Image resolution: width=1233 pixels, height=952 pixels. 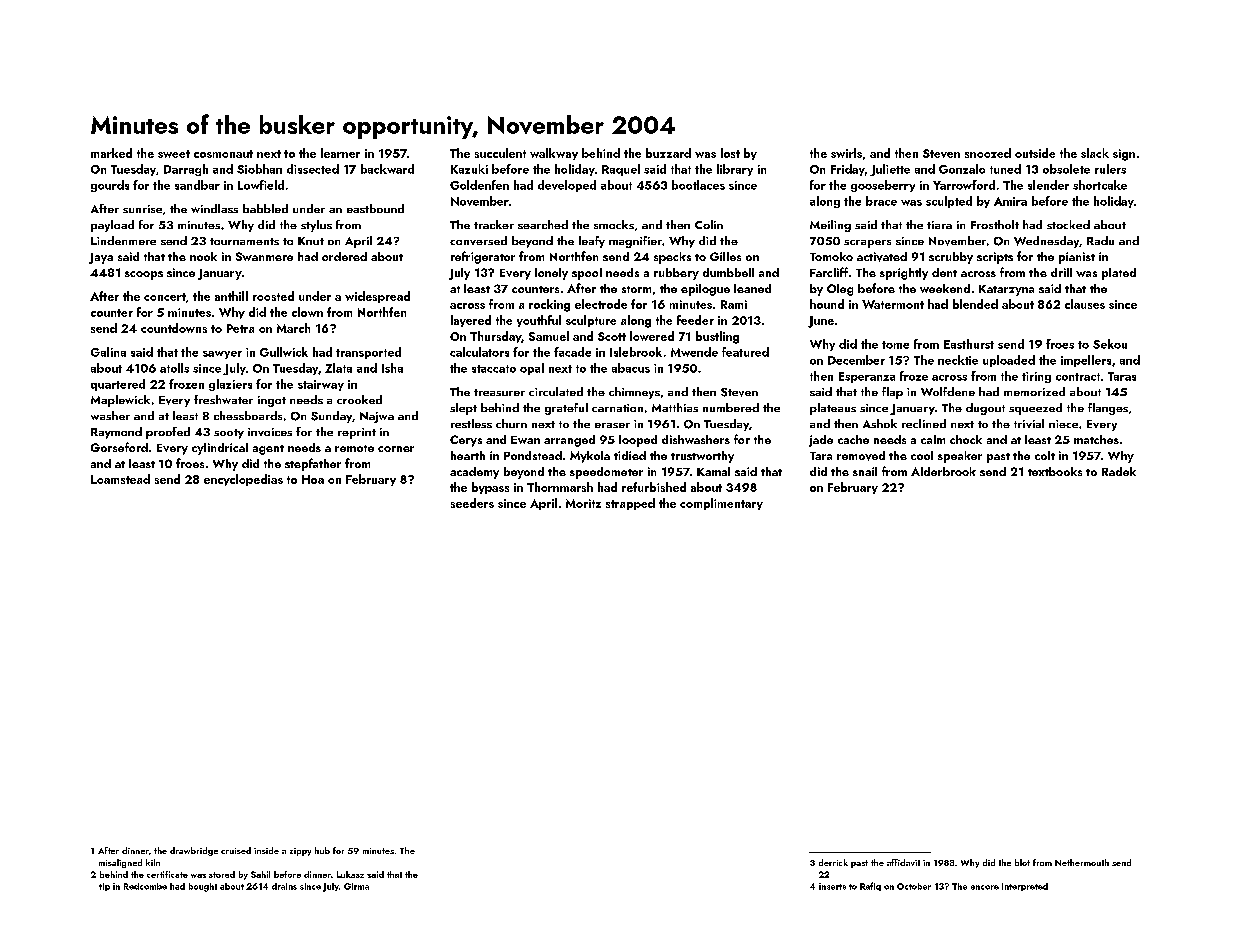 I want to click on stepfather, so click(x=313, y=464).
